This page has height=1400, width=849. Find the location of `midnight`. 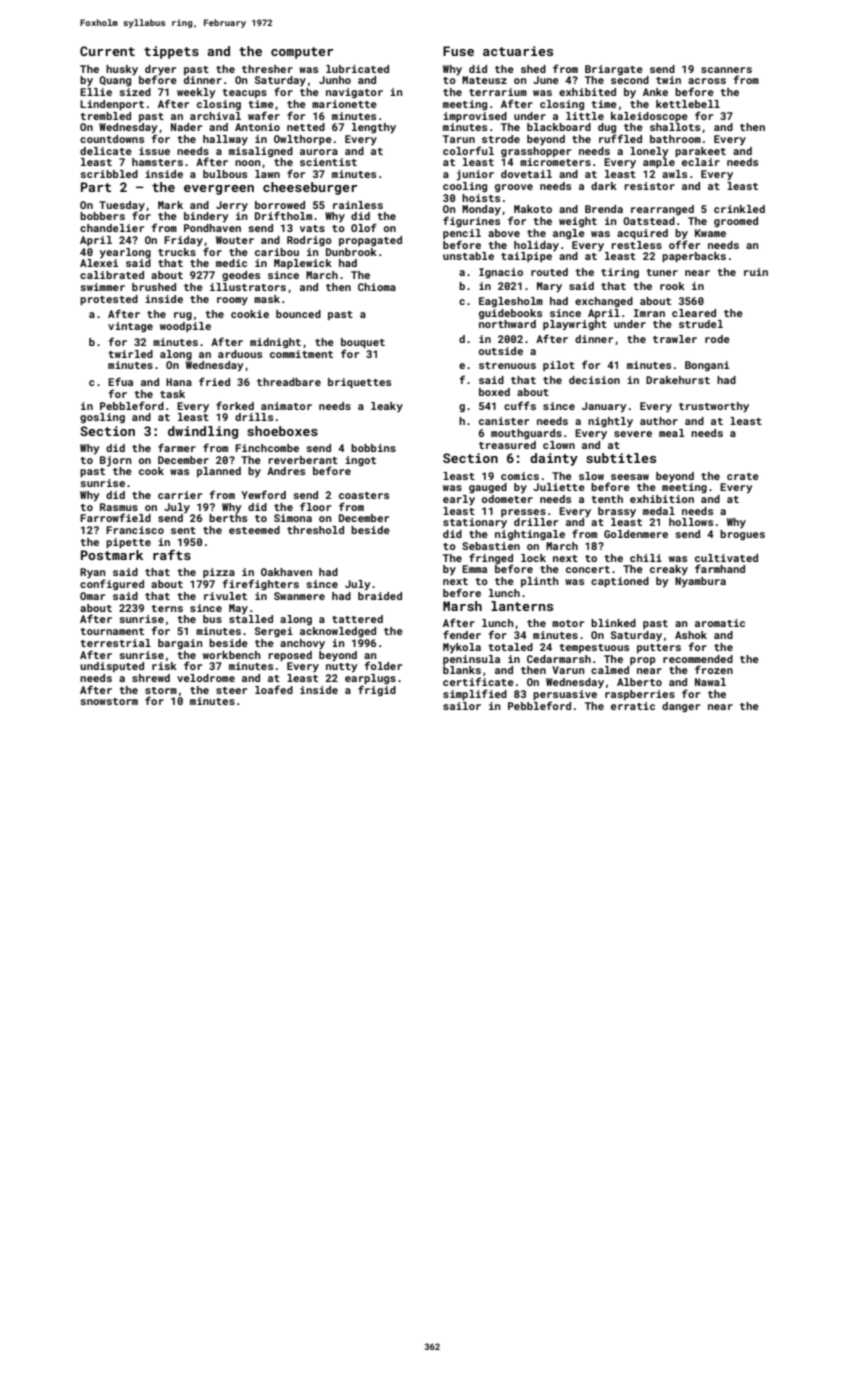

midnight is located at coordinates (275, 343).
